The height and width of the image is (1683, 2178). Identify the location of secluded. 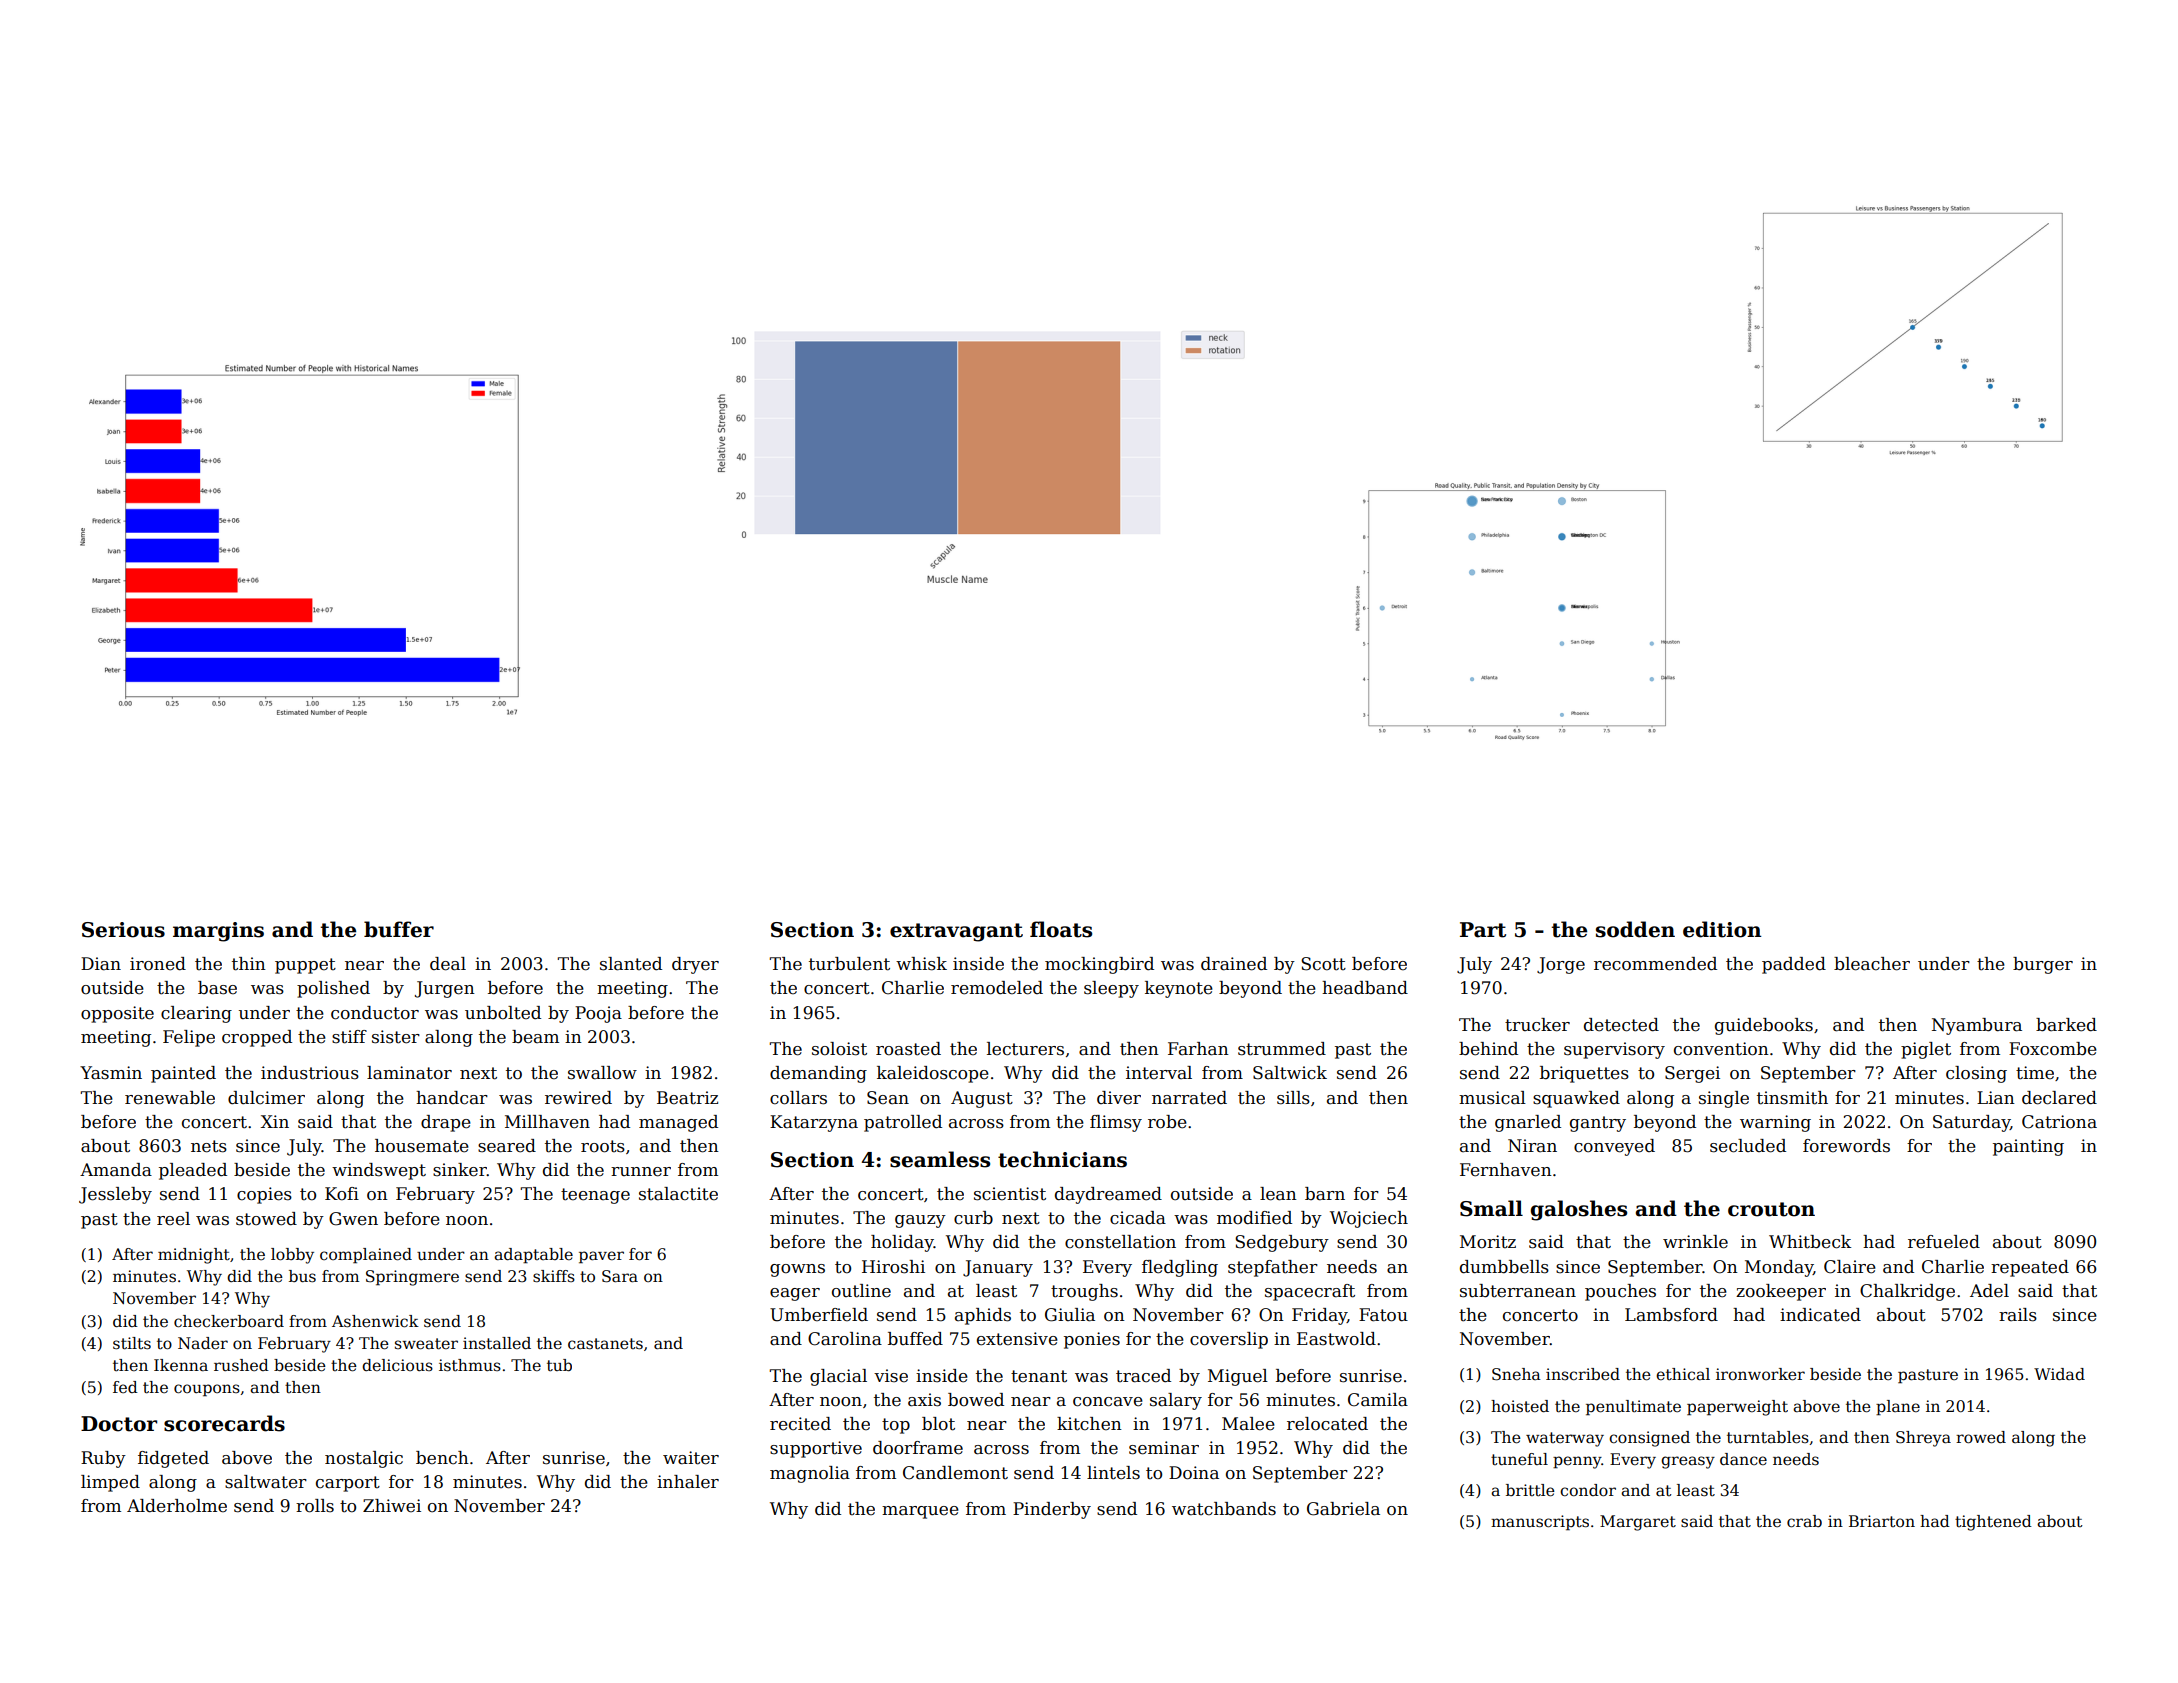
(1748, 1146).
